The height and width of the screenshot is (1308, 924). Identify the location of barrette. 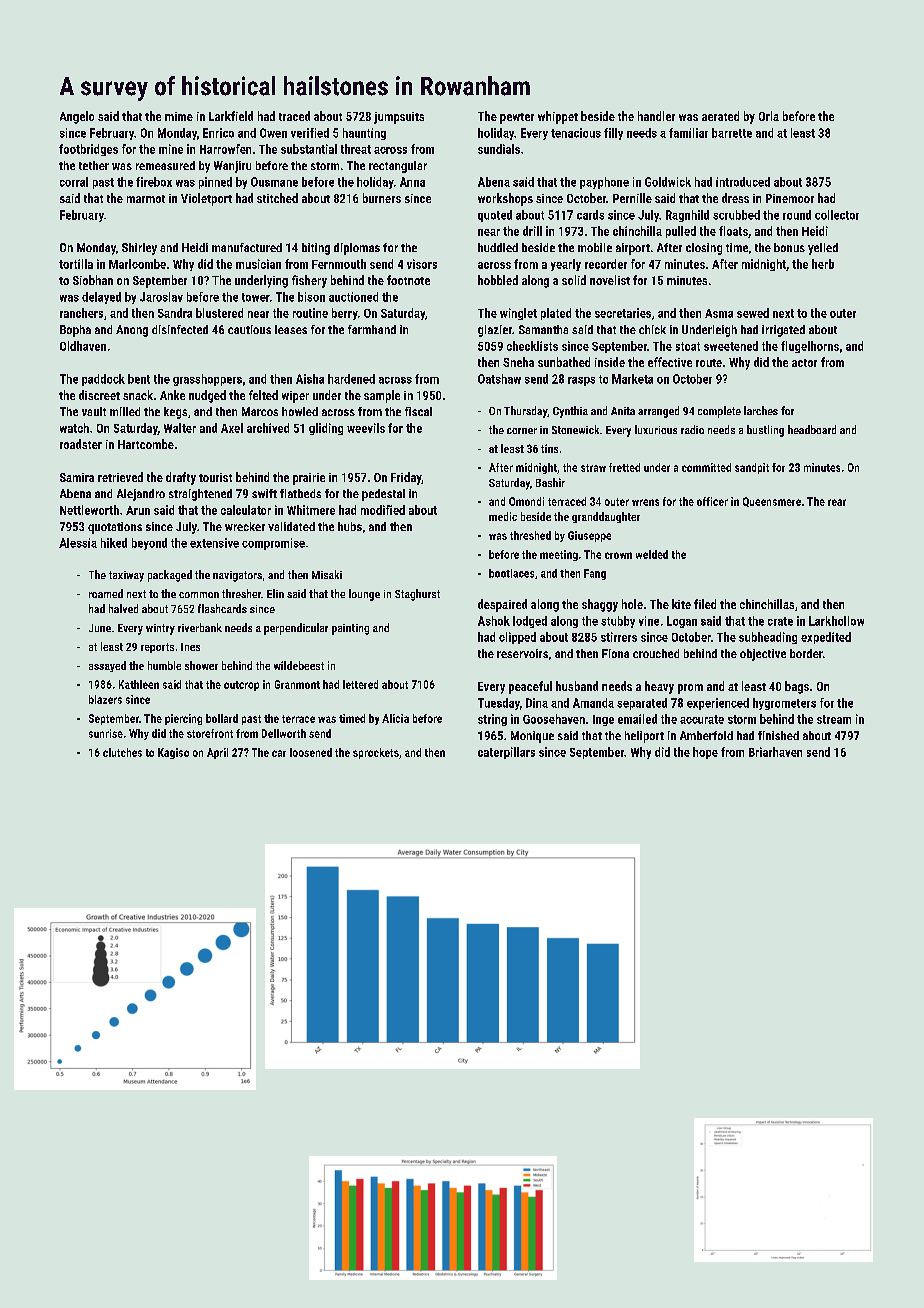
(732, 133).
